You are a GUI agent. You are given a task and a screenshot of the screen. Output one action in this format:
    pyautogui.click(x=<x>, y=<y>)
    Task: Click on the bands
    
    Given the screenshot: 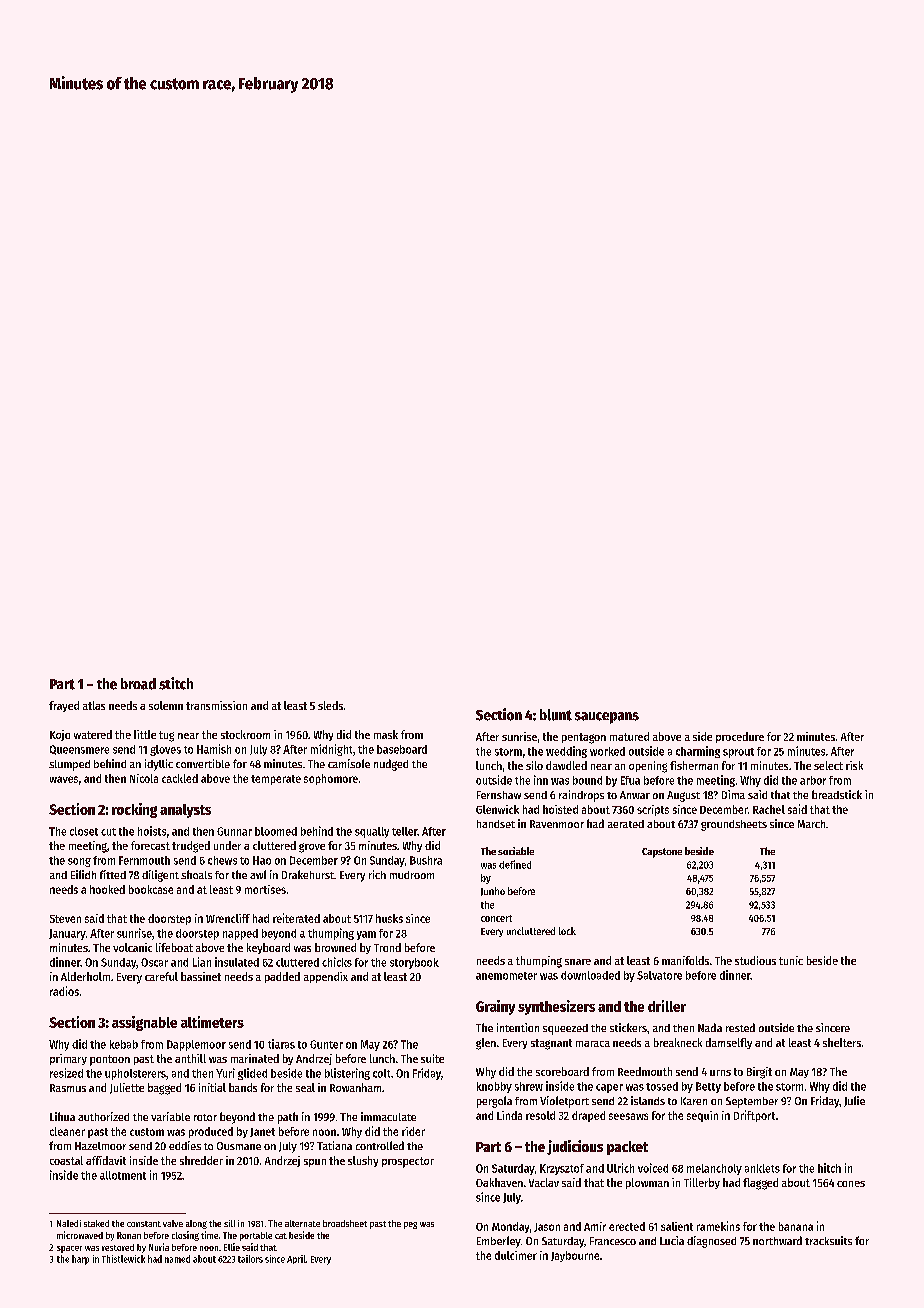 What is the action you would take?
    pyautogui.click(x=243, y=1087)
